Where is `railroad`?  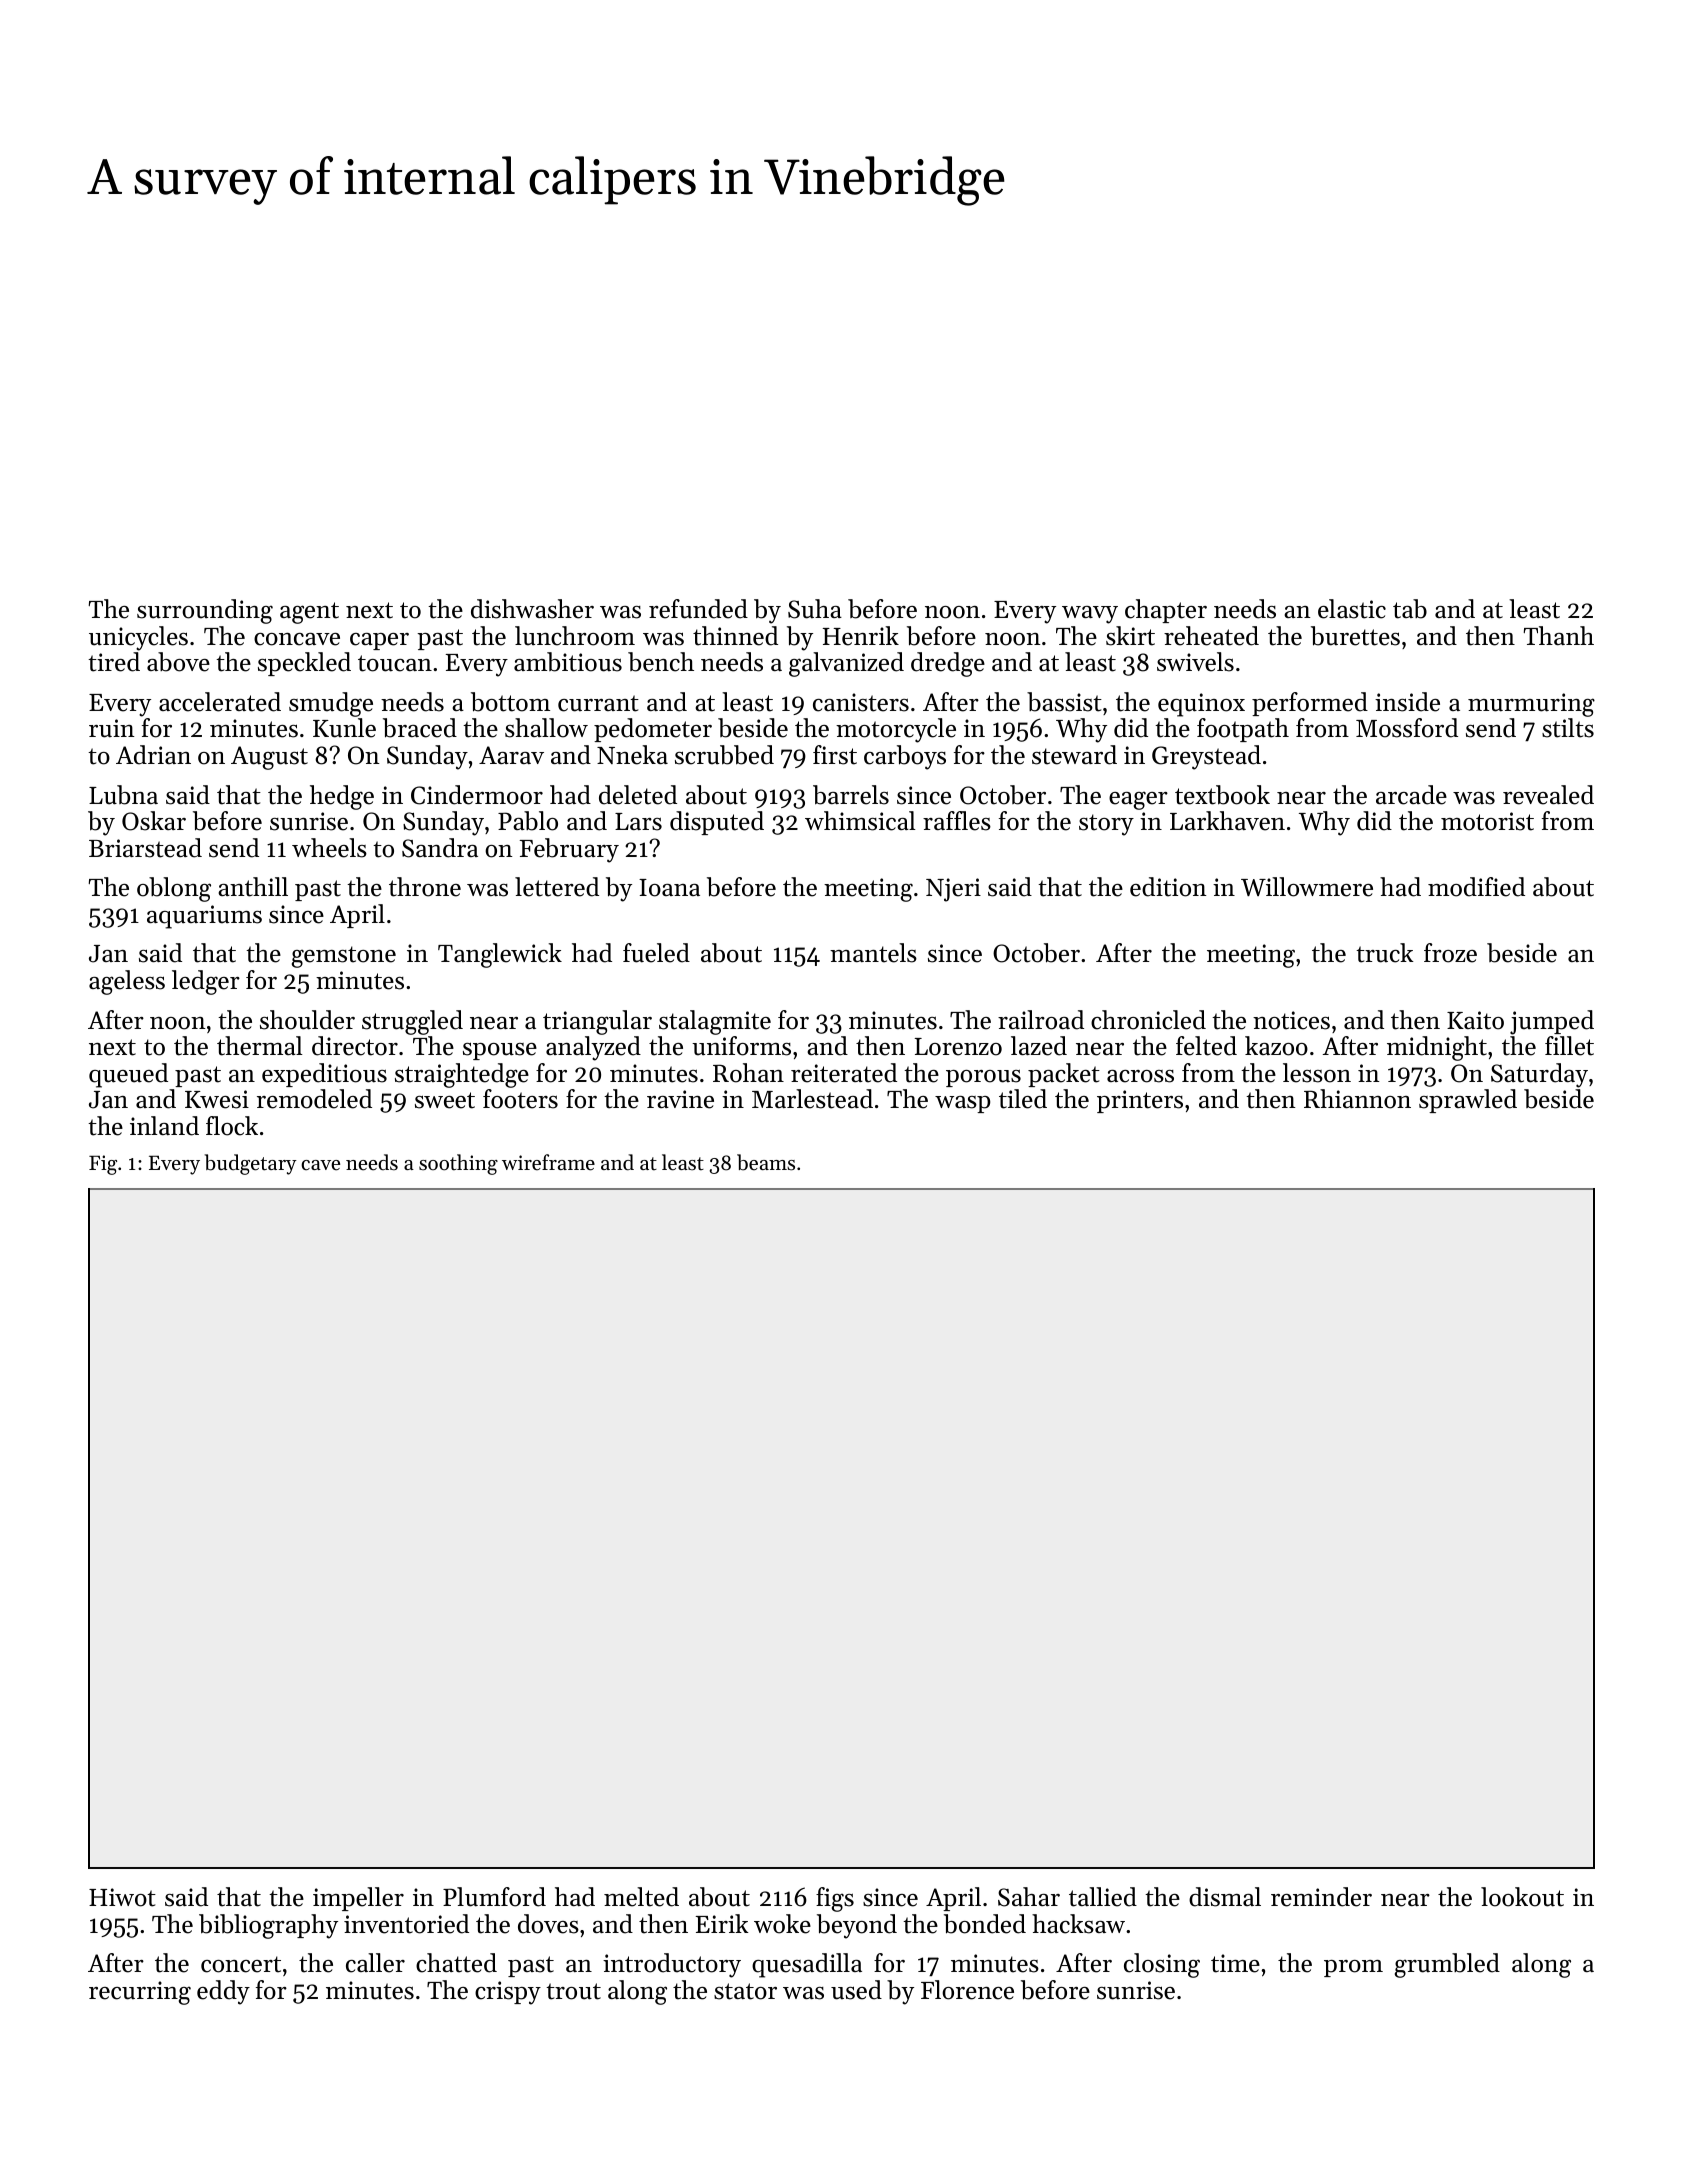 railroad is located at coordinates (1041, 1020).
